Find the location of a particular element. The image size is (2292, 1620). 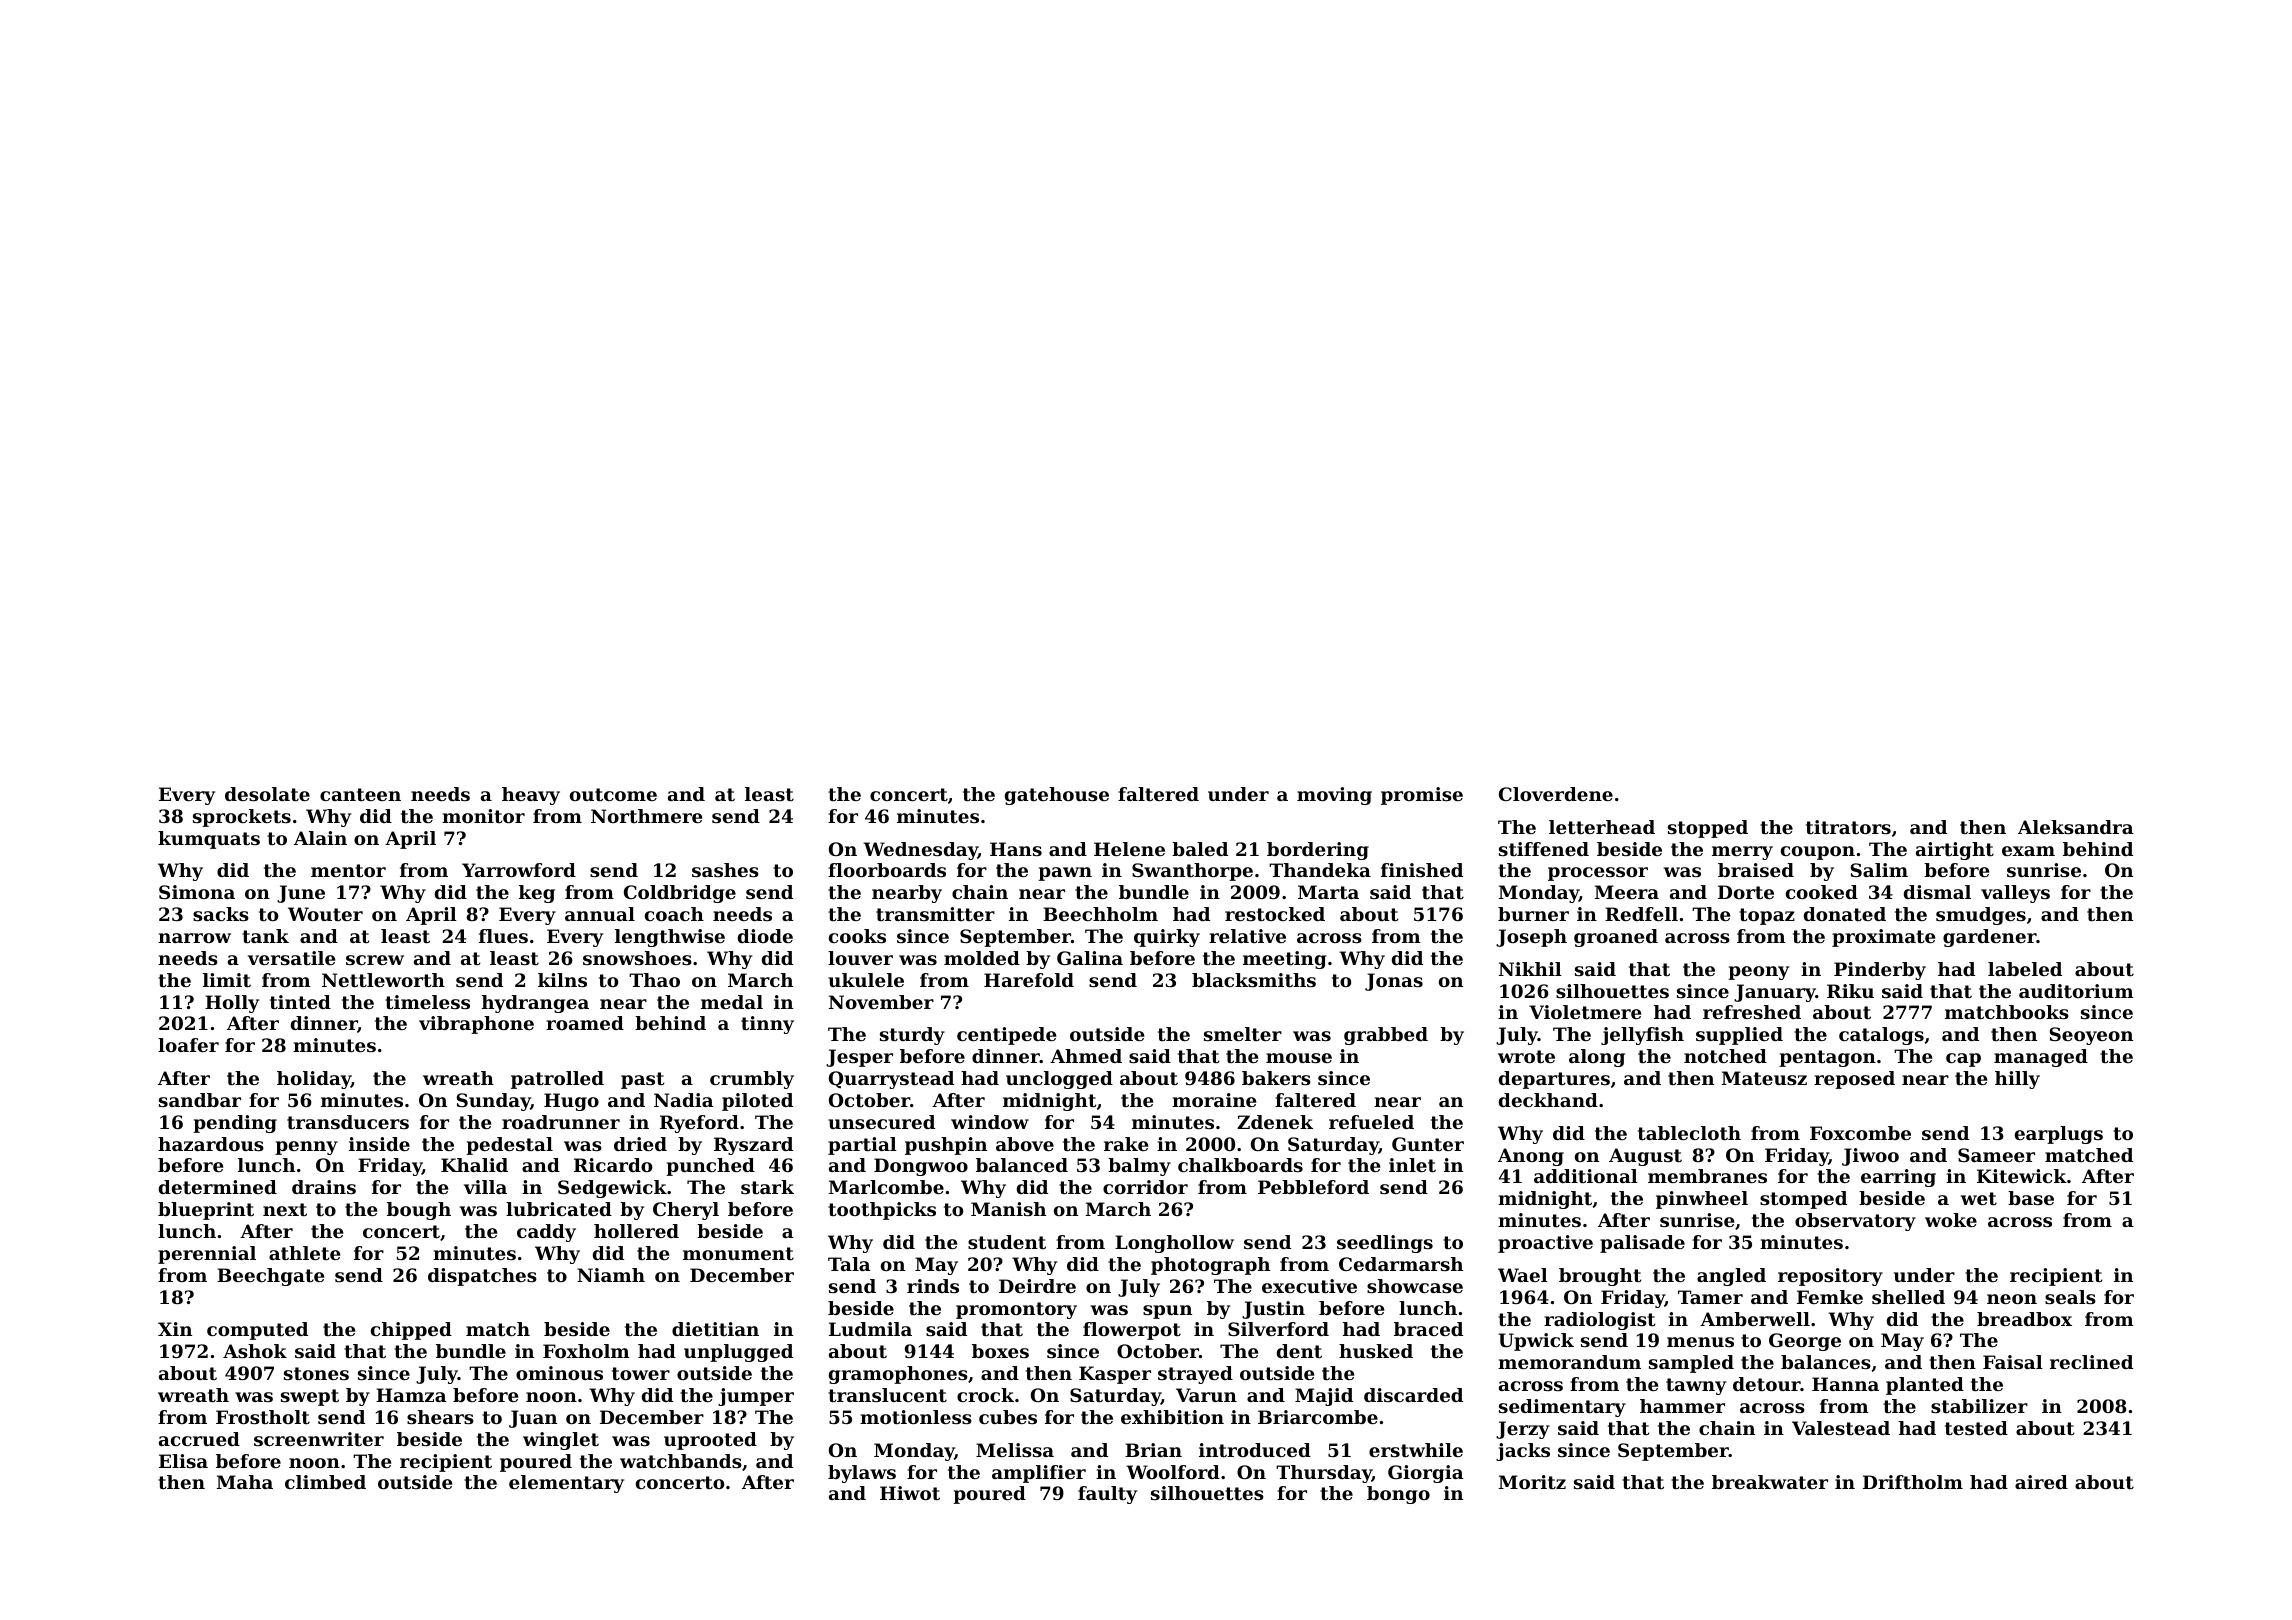

Aleksandra is located at coordinates (2075, 827).
